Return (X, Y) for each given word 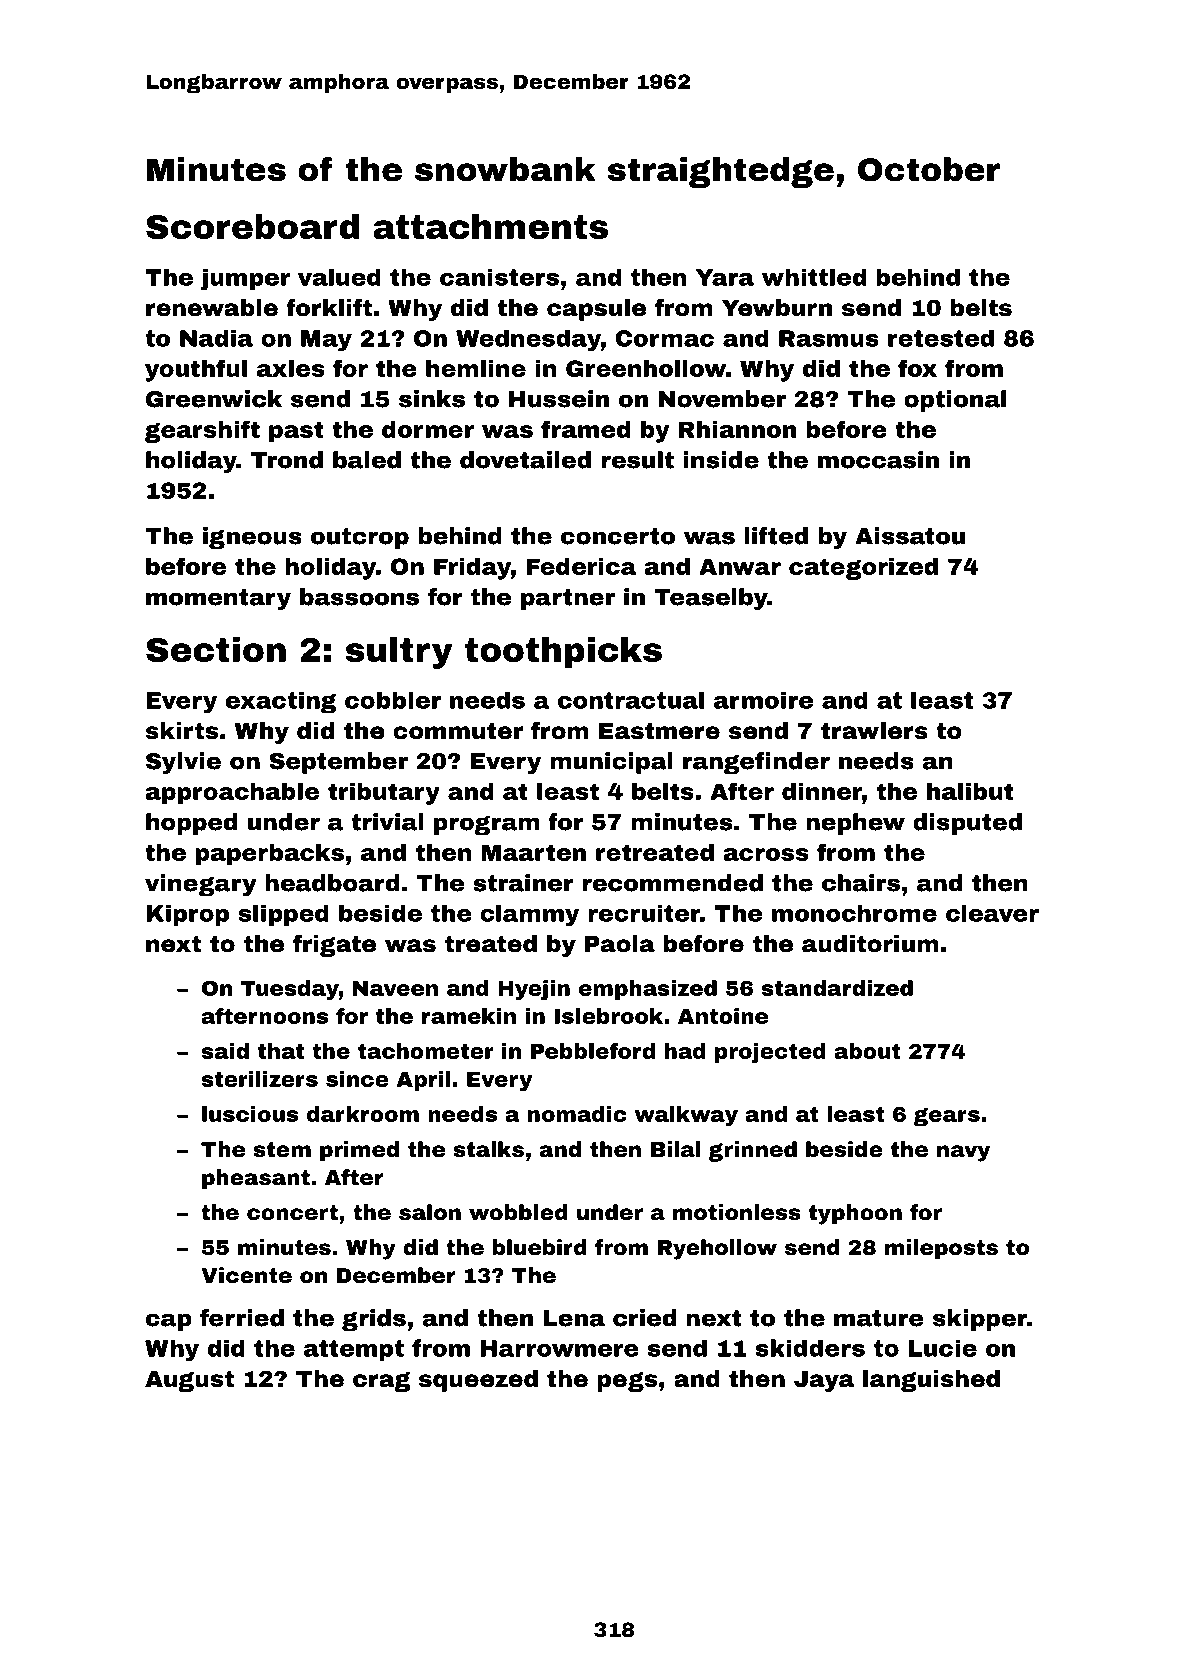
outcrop (360, 538)
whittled (814, 277)
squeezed (478, 1381)
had (685, 1051)
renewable (212, 308)
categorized (863, 569)
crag (381, 1382)
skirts (182, 731)
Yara (725, 277)
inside (721, 460)
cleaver (992, 913)
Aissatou (910, 536)
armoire (763, 700)
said (225, 1051)
